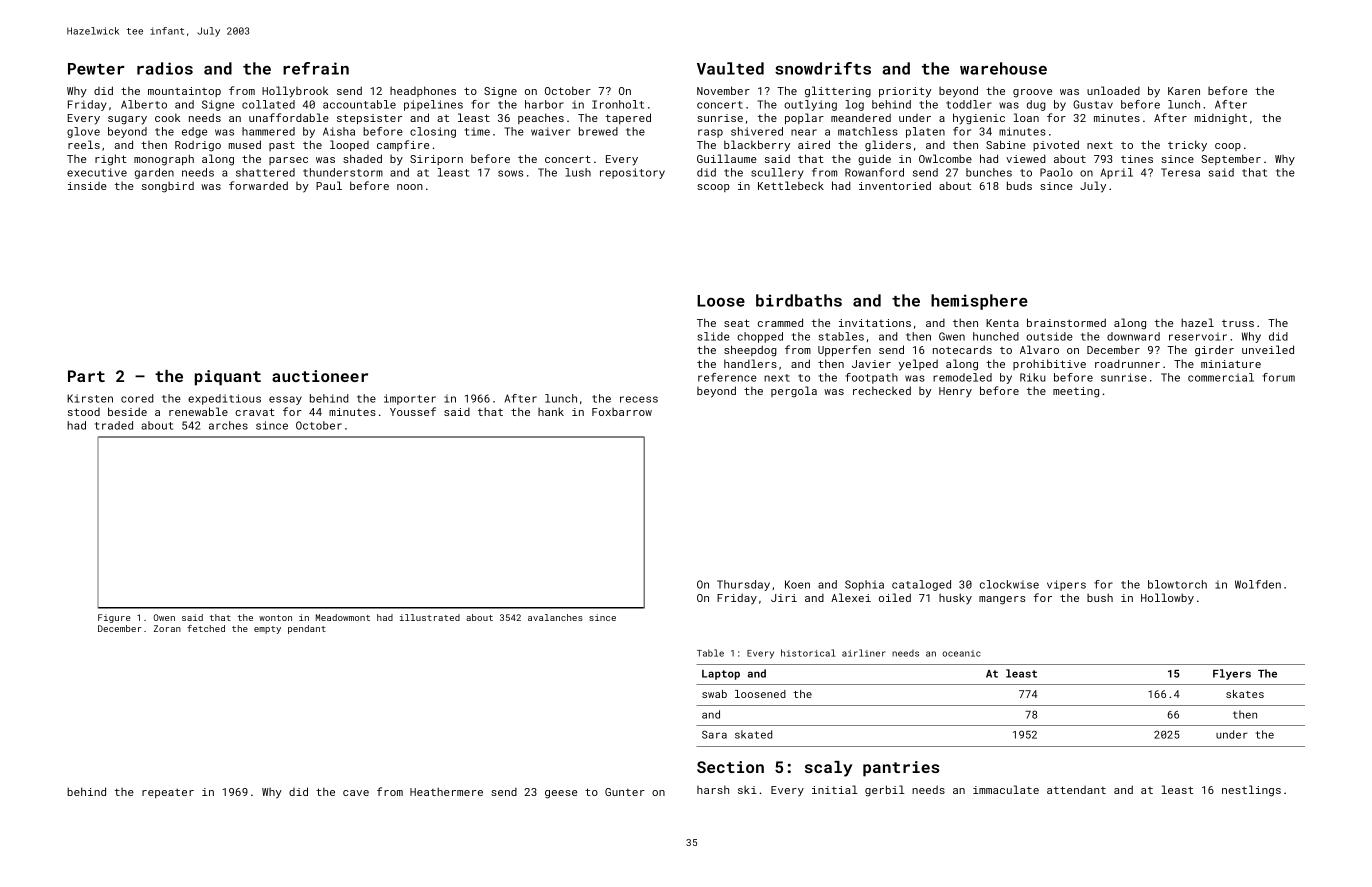 The width and height of the screenshot is (1372, 887). What do you see at coordinates (168, 793) in the screenshot?
I see `repeater` at bounding box center [168, 793].
